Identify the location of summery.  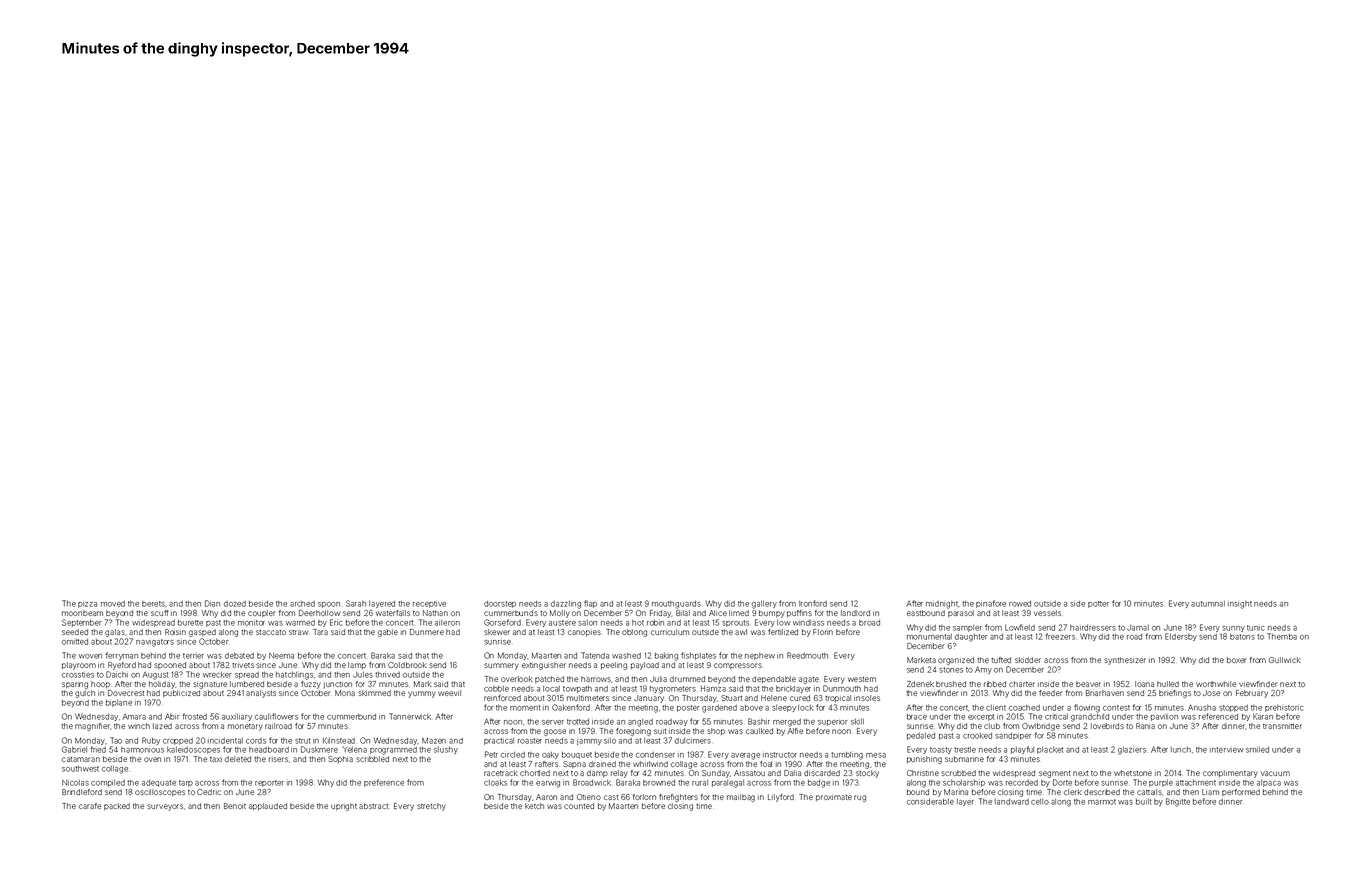
(501, 666).
